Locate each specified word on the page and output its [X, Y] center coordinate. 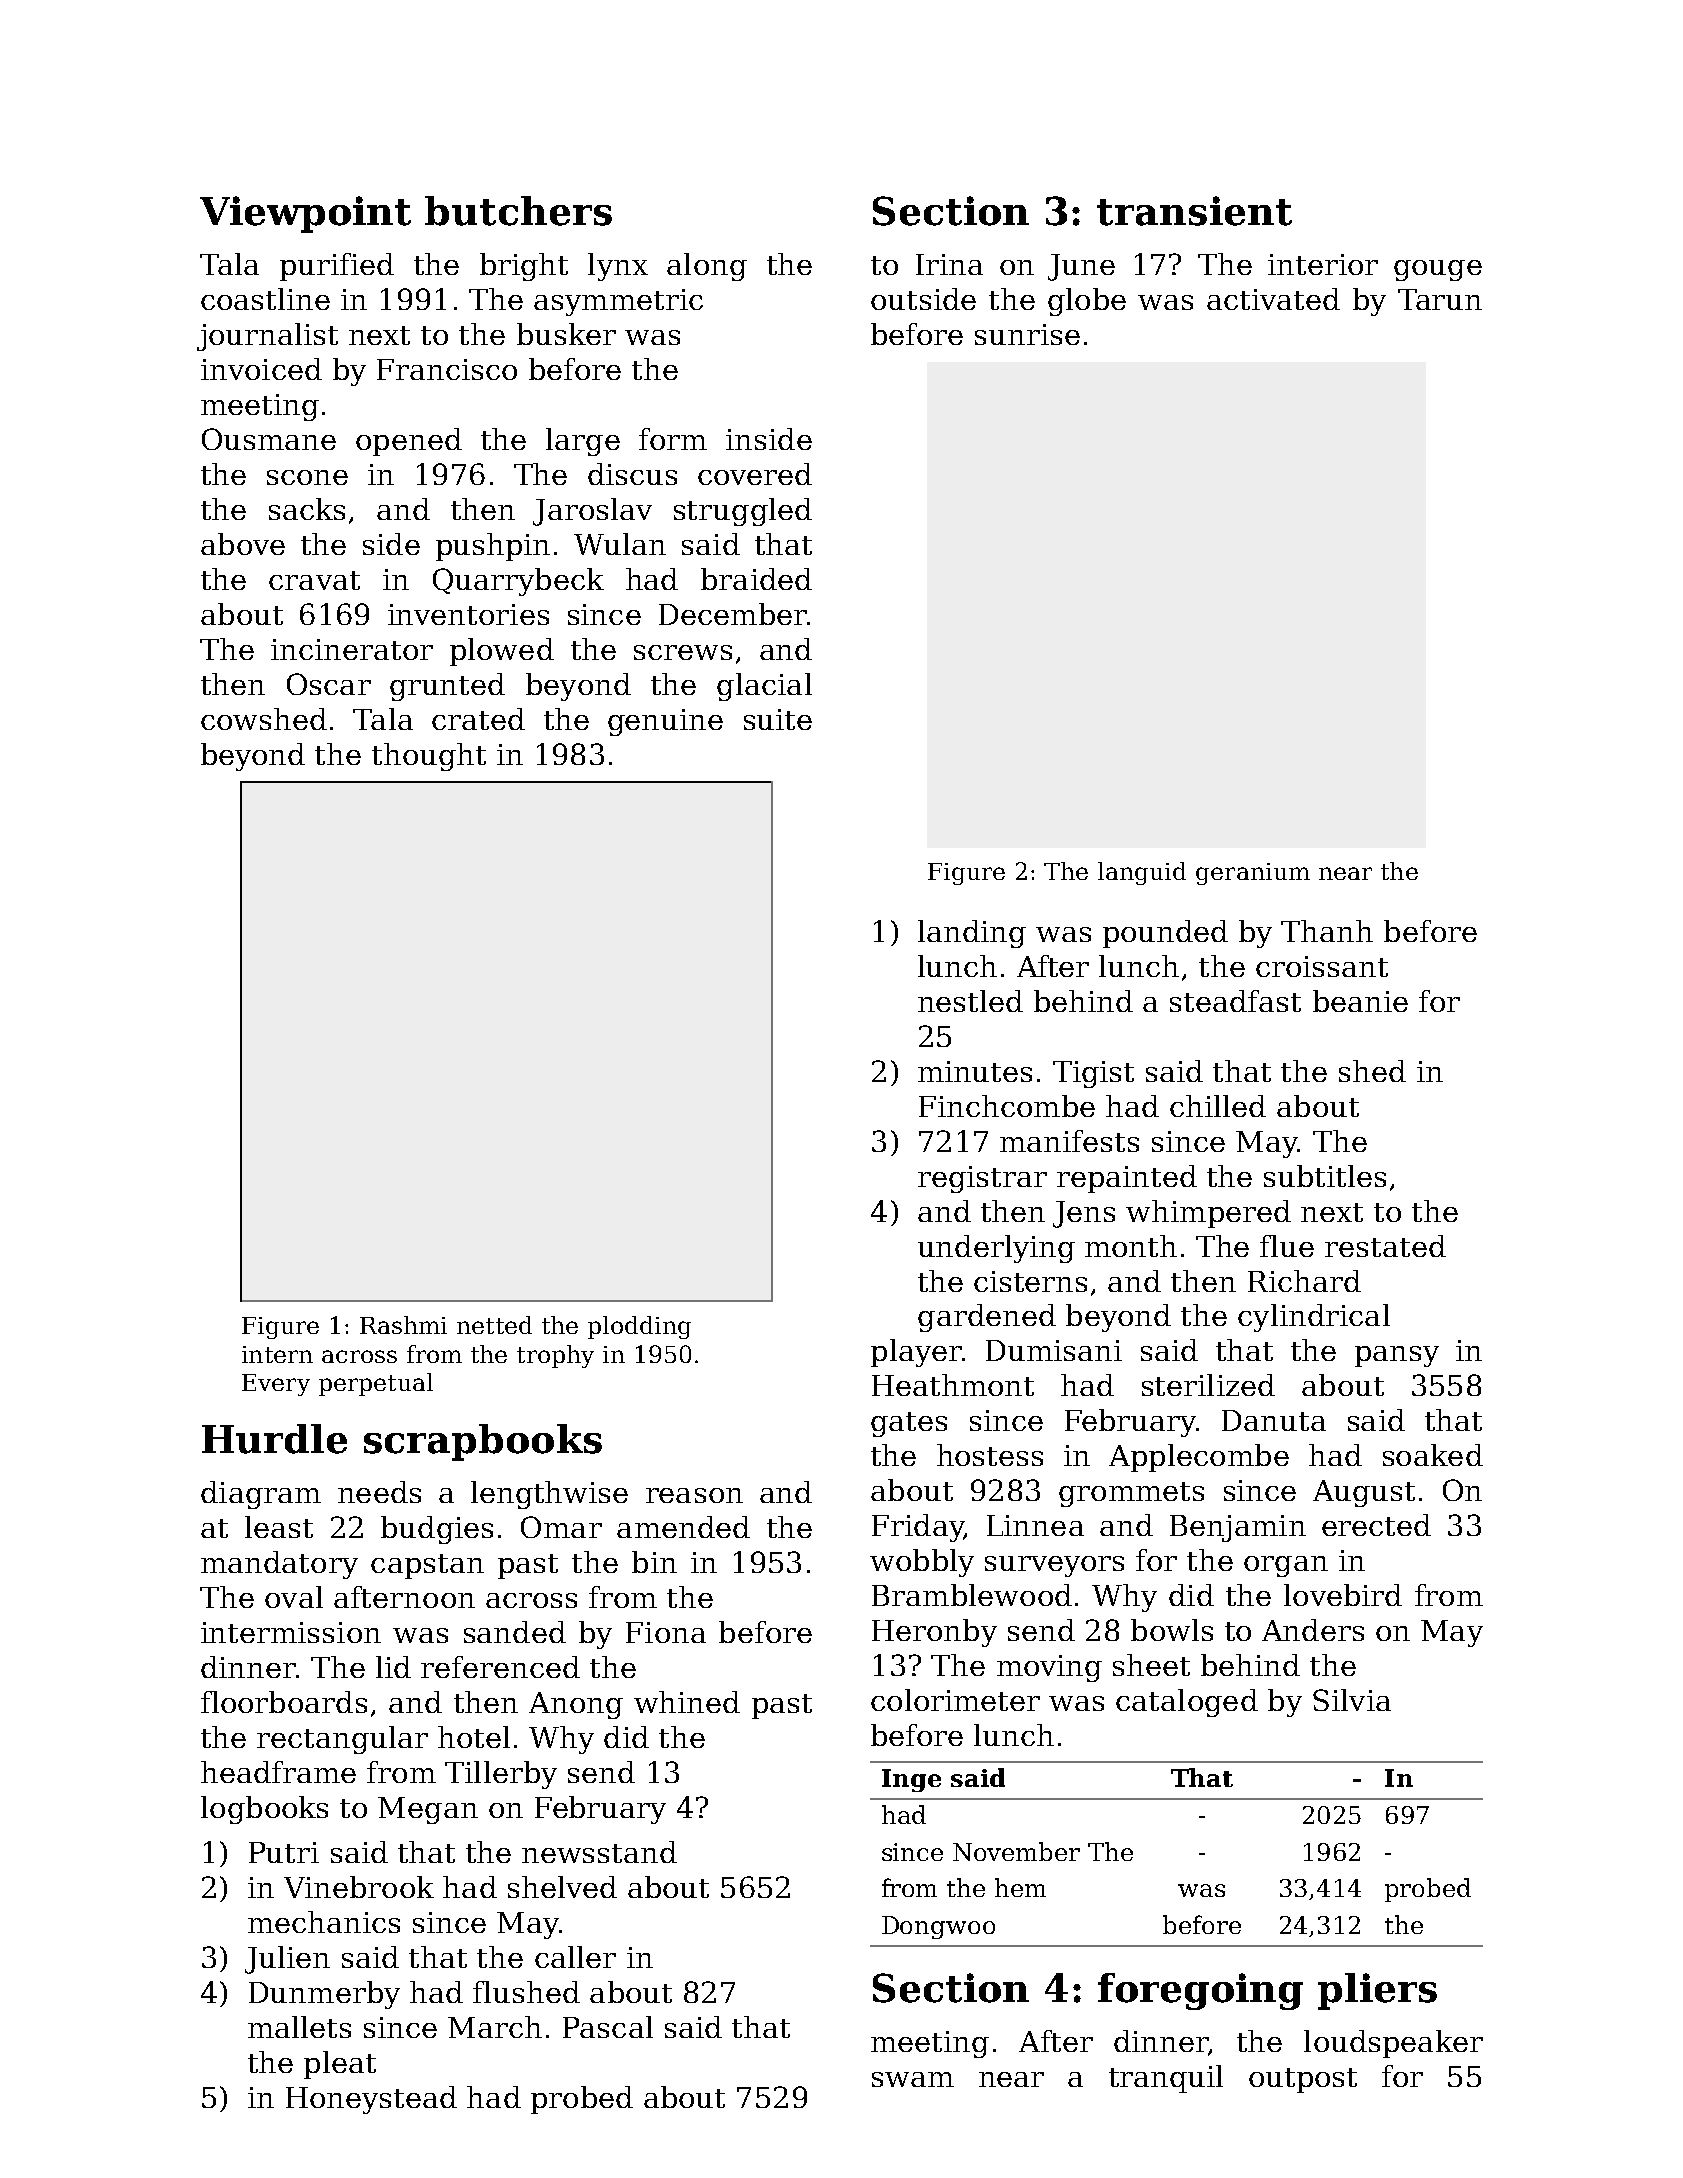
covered [755, 474]
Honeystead [371, 2100]
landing [972, 934]
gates [909, 1424]
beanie [1360, 1001]
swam [913, 2079]
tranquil [1166, 2079]
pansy [1397, 1356]
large [583, 442]
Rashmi [403, 1325]
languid [1142, 873]
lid [393, 1667]
